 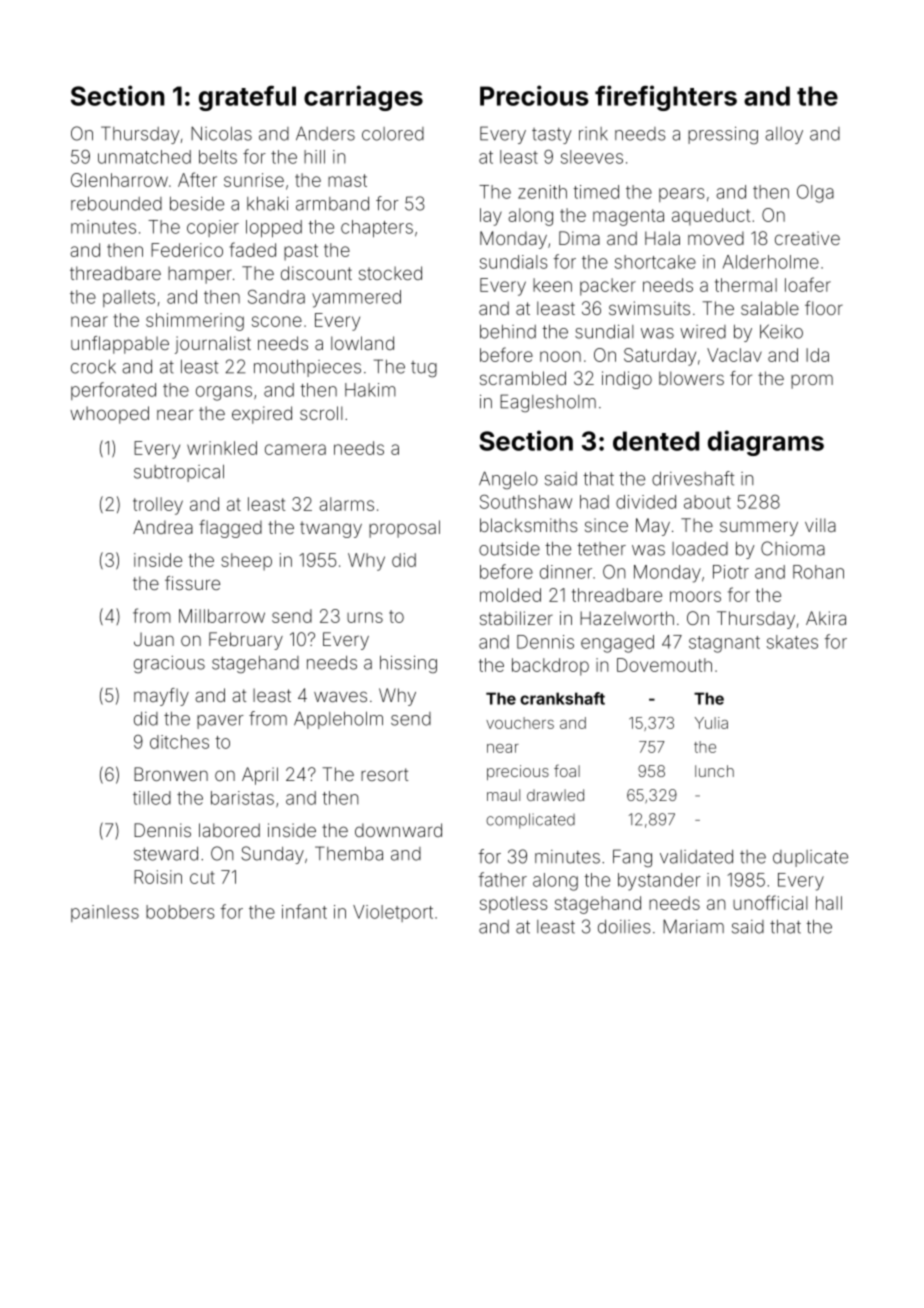 I want to click on Yulia, so click(x=711, y=723).
